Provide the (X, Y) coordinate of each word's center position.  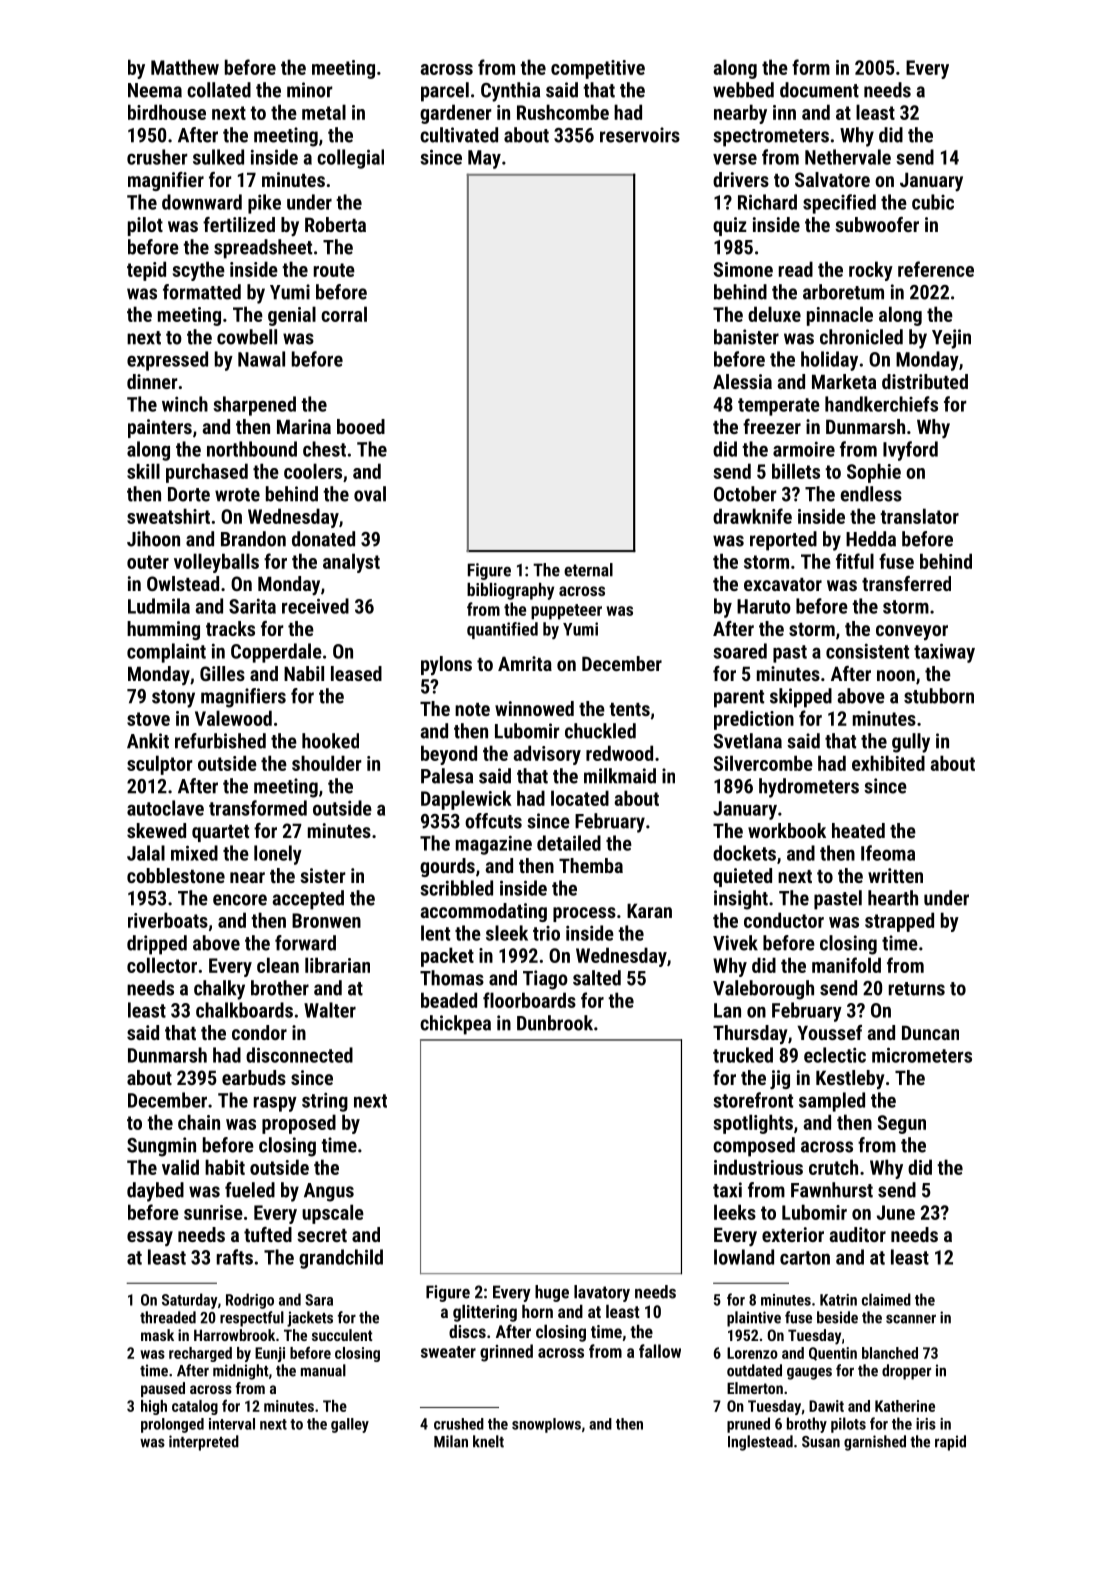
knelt (488, 1441)
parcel (445, 92)
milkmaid (620, 776)
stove (148, 719)
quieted (742, 877)
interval (232, 1424)
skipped (801, 698)
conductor (784, 920)
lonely (278, 855)
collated (219, 90)
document (819, 90)
